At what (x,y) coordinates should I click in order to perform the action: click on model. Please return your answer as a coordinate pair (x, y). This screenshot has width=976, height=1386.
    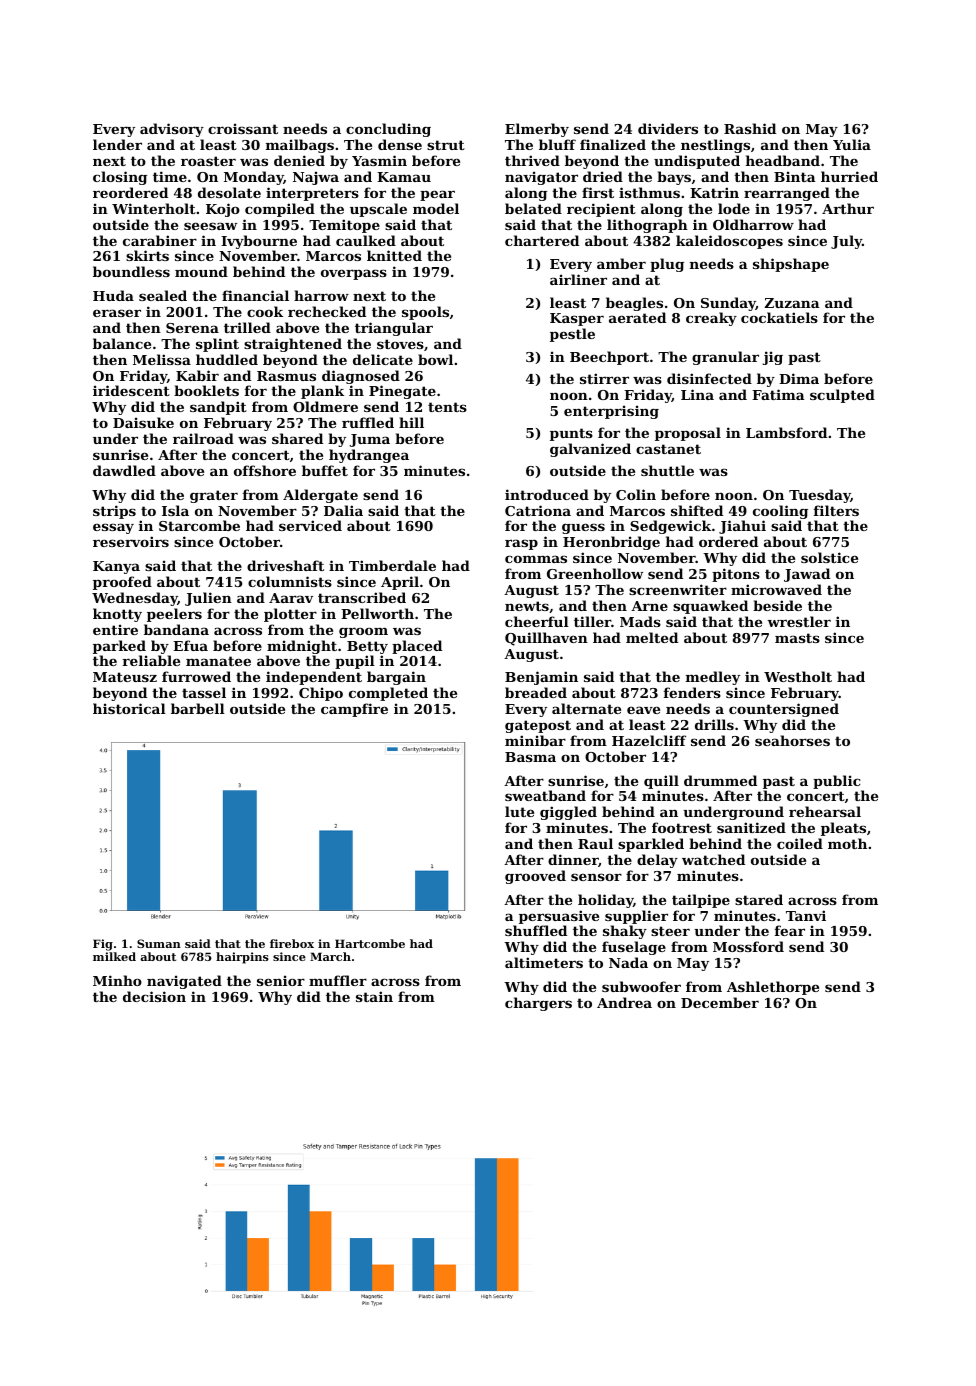
    Looking at the image, I should click on (436, 208).
